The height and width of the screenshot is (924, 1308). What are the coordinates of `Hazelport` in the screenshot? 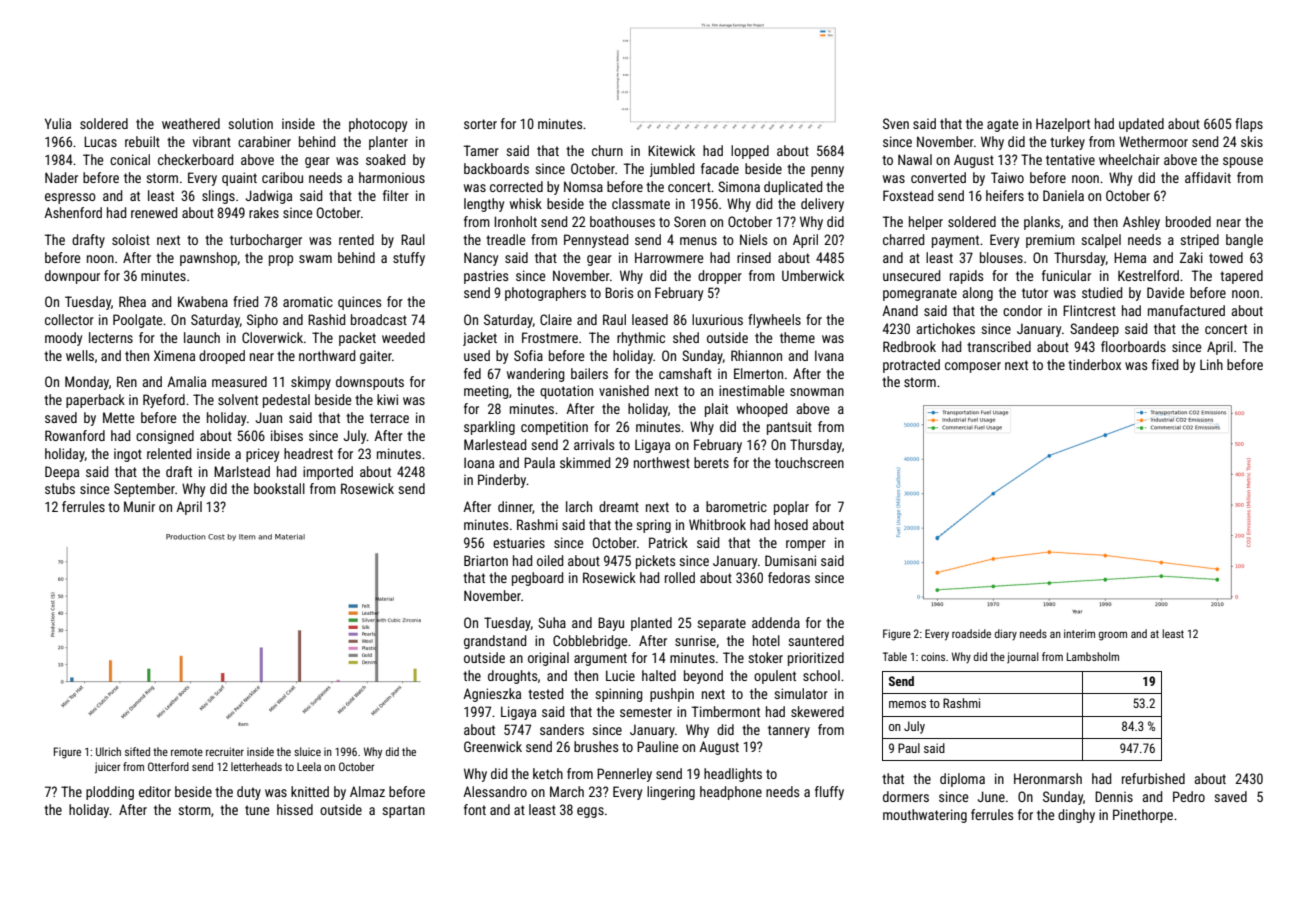 It's located at (1063, 125).
